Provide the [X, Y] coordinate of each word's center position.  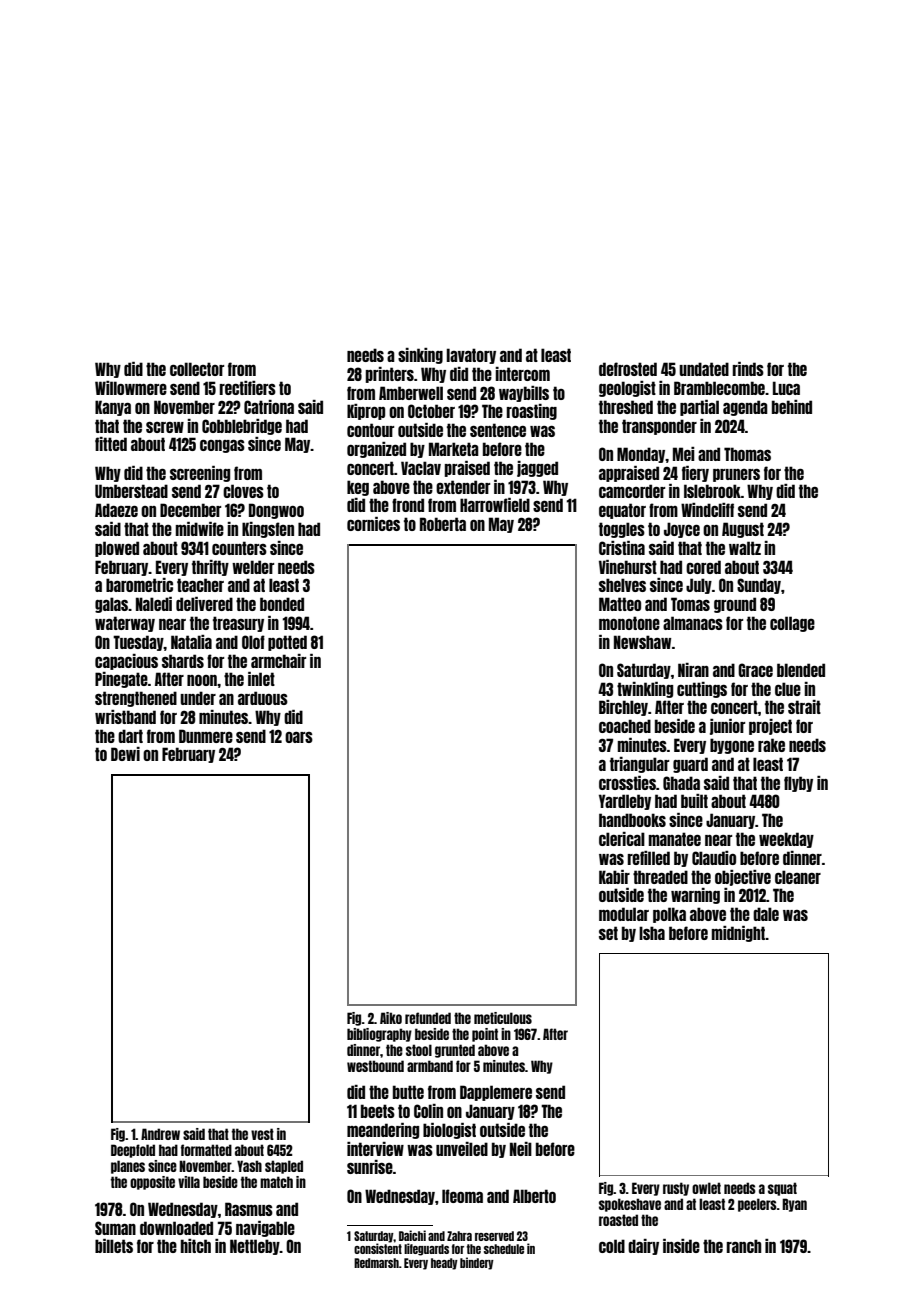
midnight [738, 934]
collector [197, 369]
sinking [420, 356]
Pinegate [121, 680]
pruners [736, 475]
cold [612, 1246]
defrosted [628, 369]
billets [114, 1246]
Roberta [443, 524]
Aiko [391, 1018]
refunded [428, 1018]
